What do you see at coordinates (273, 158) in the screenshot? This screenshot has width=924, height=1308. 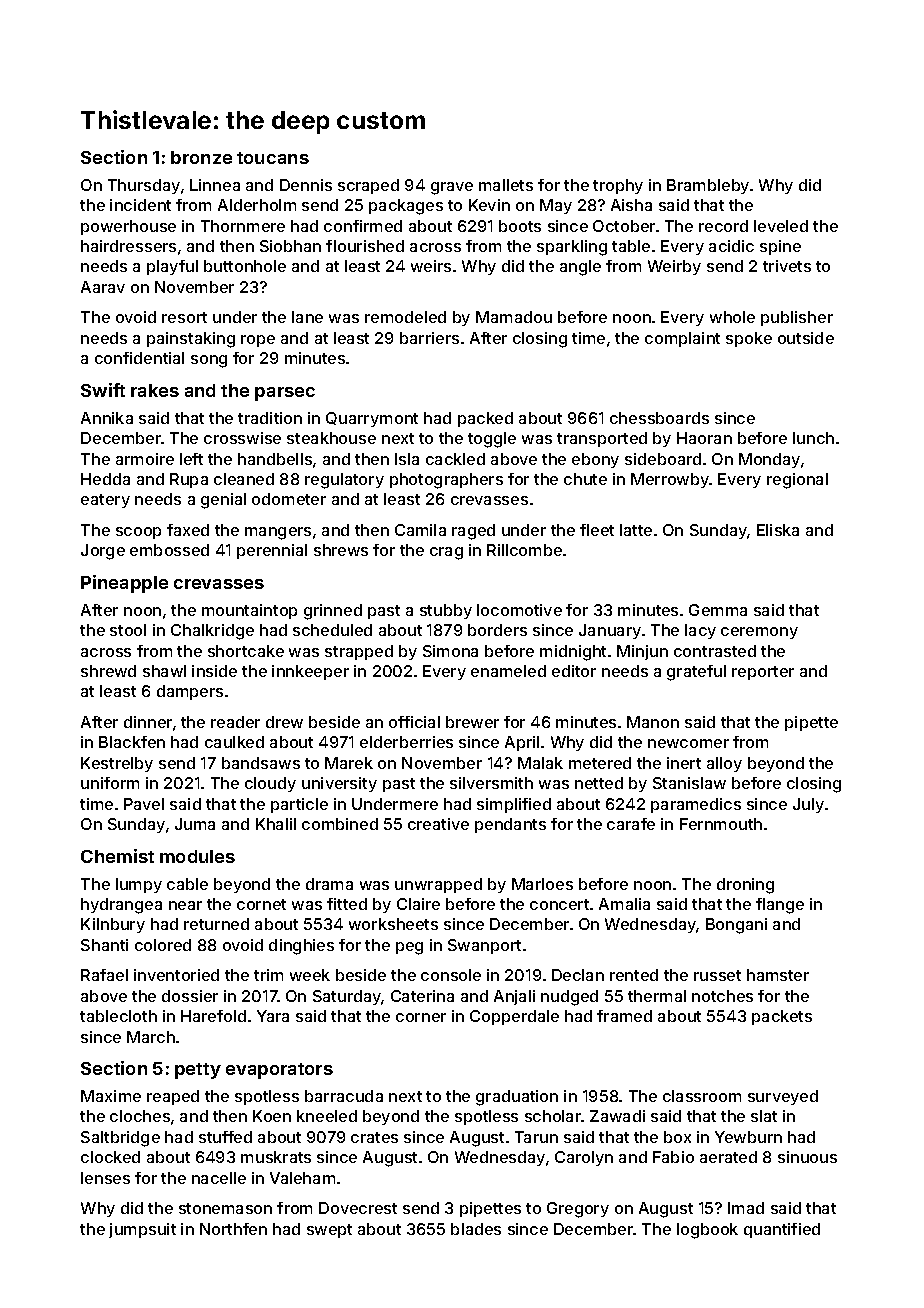 I see `toucans` at bounding box center [273, 158].
